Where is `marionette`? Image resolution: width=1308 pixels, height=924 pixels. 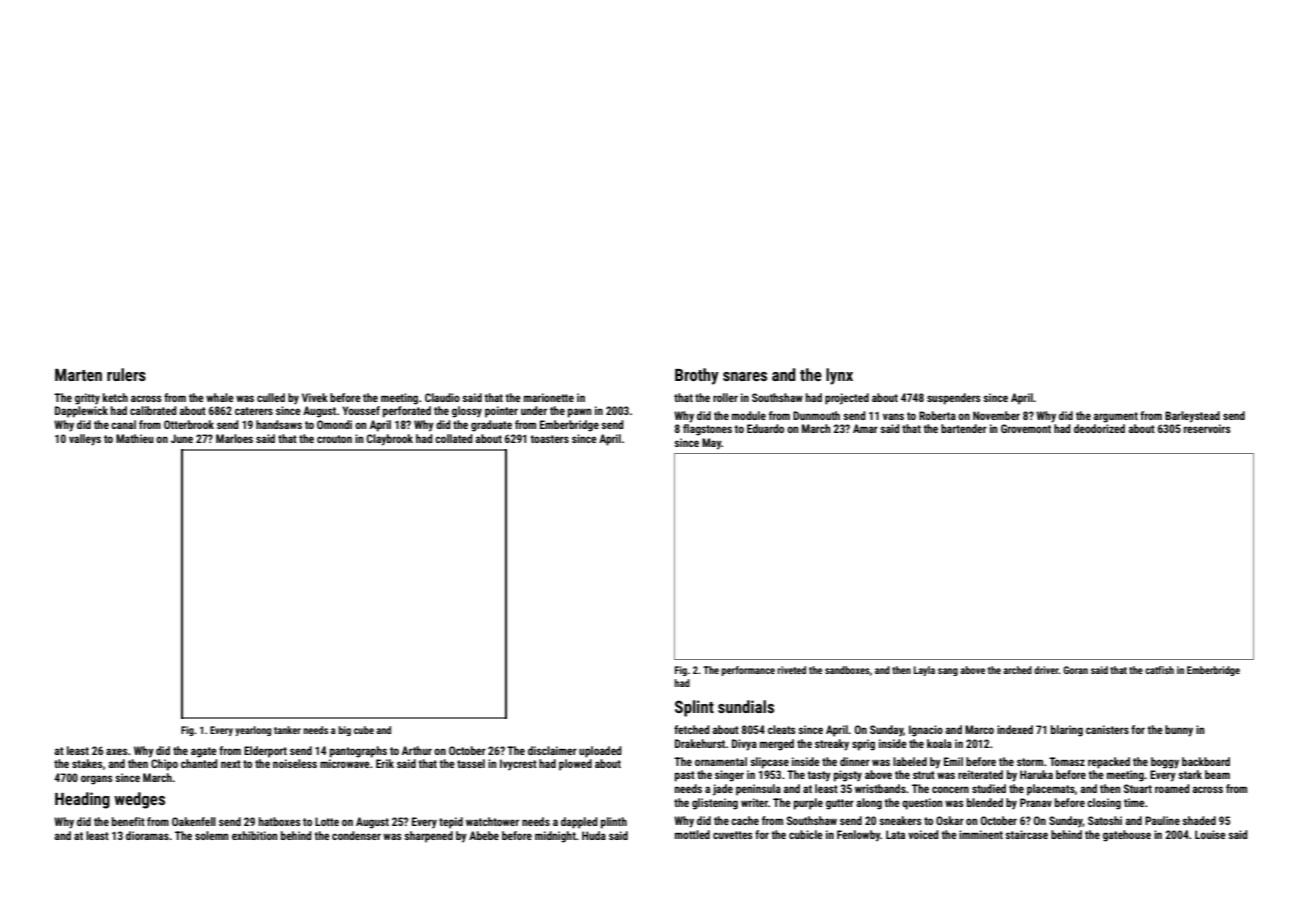 marionette is located at coordinates (549, 397).
